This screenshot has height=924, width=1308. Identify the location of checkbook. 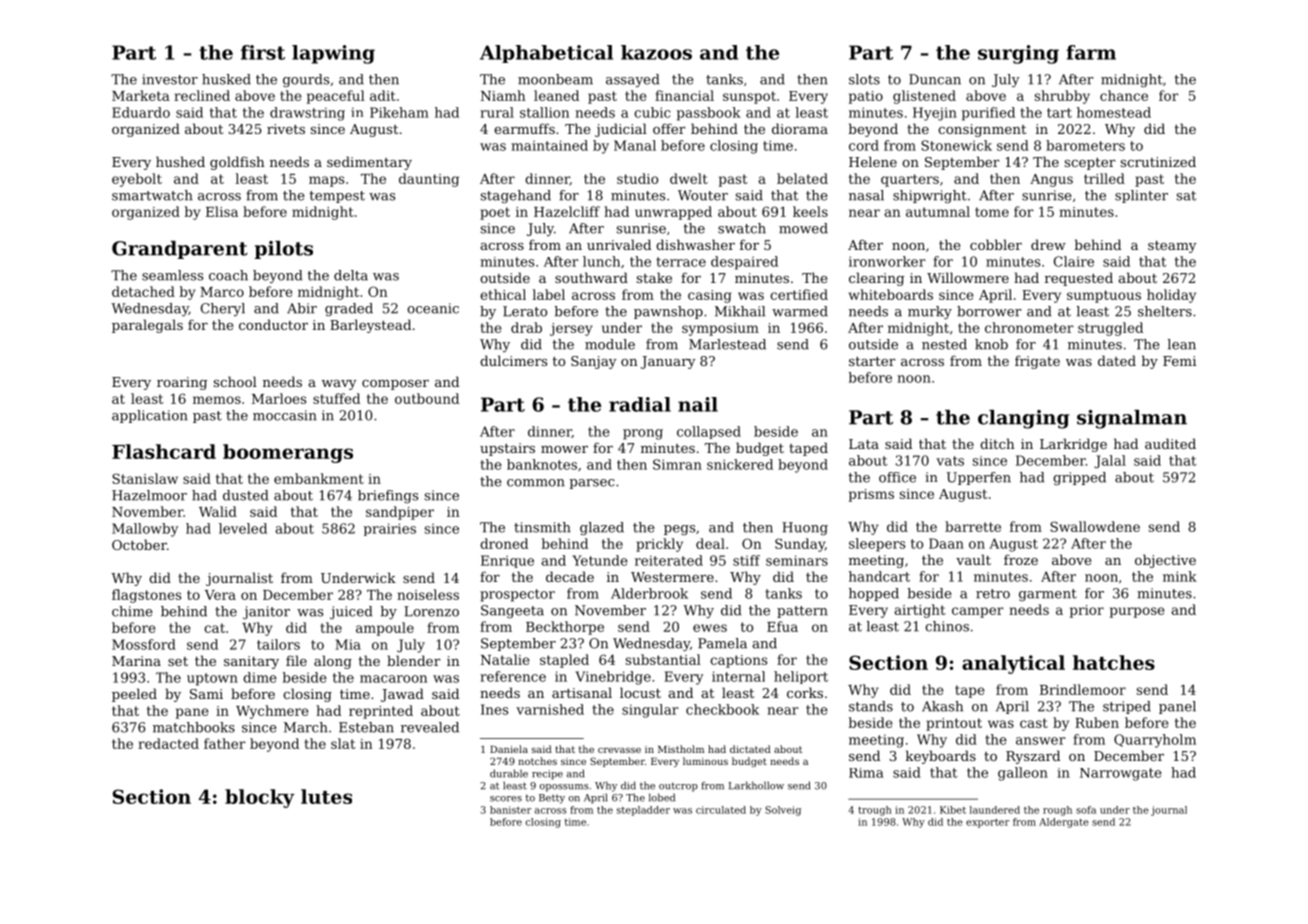
(722, 709).
